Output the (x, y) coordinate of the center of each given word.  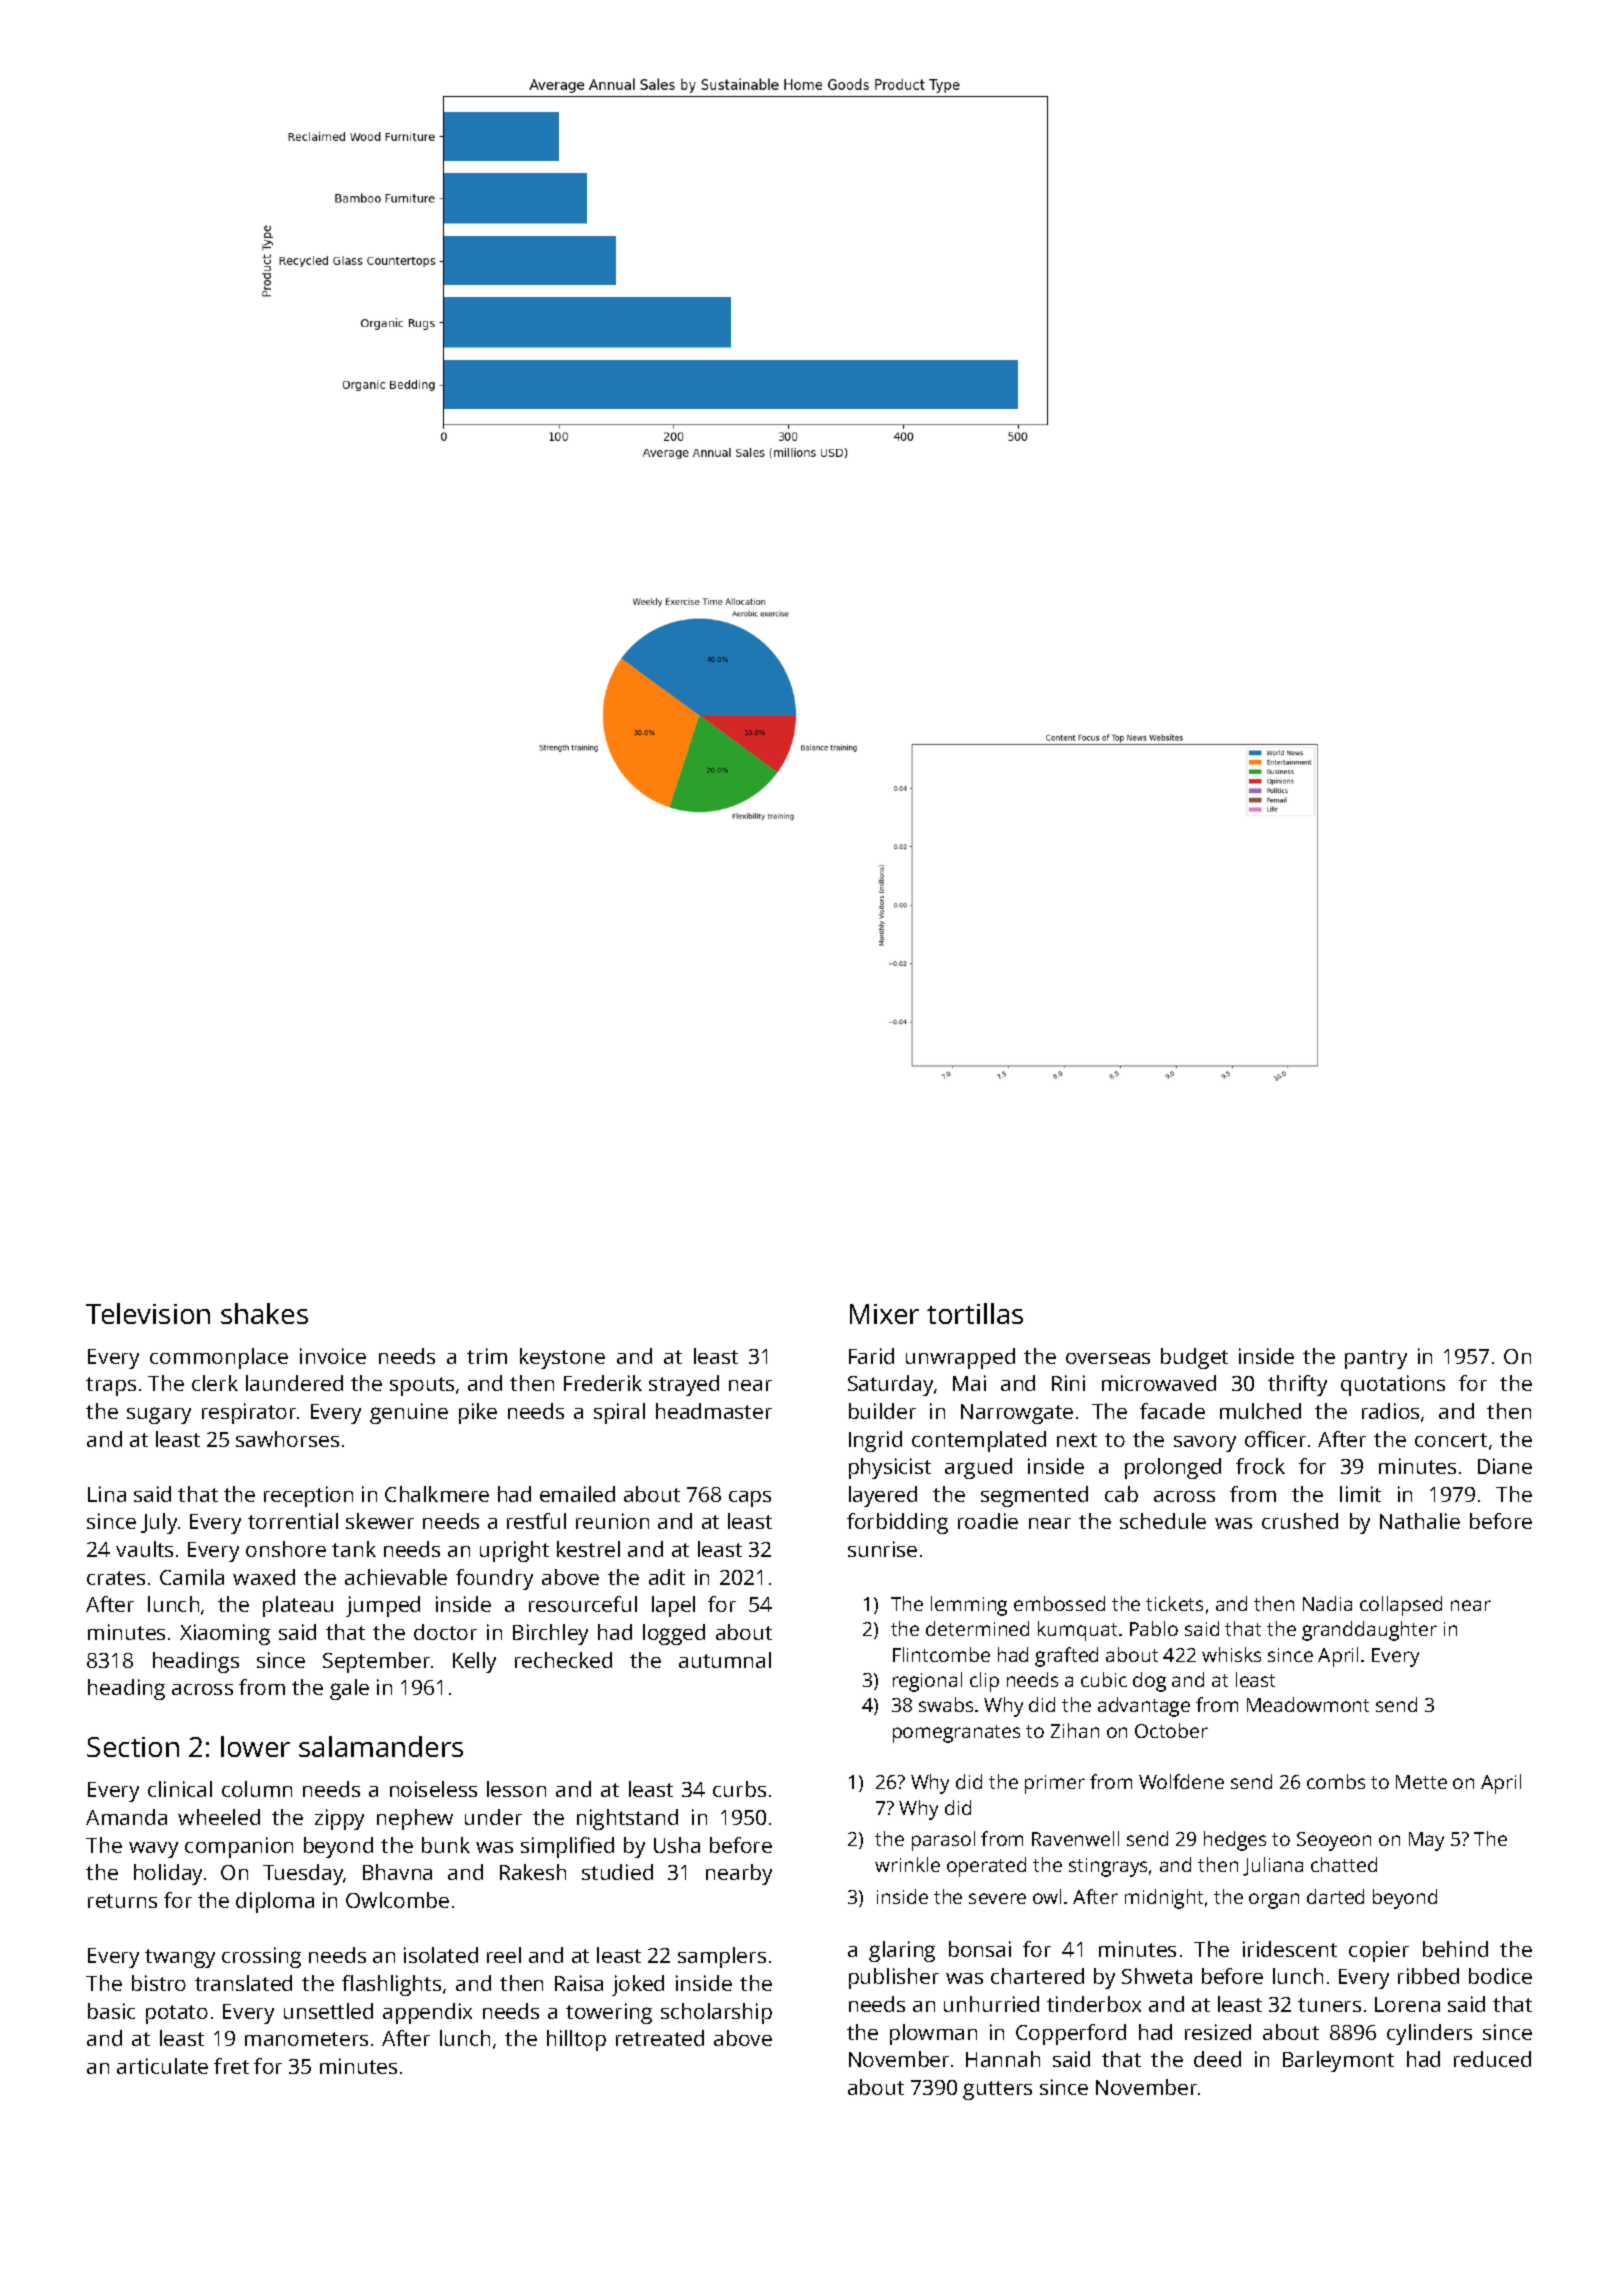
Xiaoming (225, 1634)
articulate (162, 2066)
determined (977, 1628)
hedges (1235, 1841)
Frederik (603, 1383)
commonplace (219, 1358)
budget (1194, 1358)
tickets (1174, 1603)
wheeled (219, 1817)
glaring (902, 1951)
